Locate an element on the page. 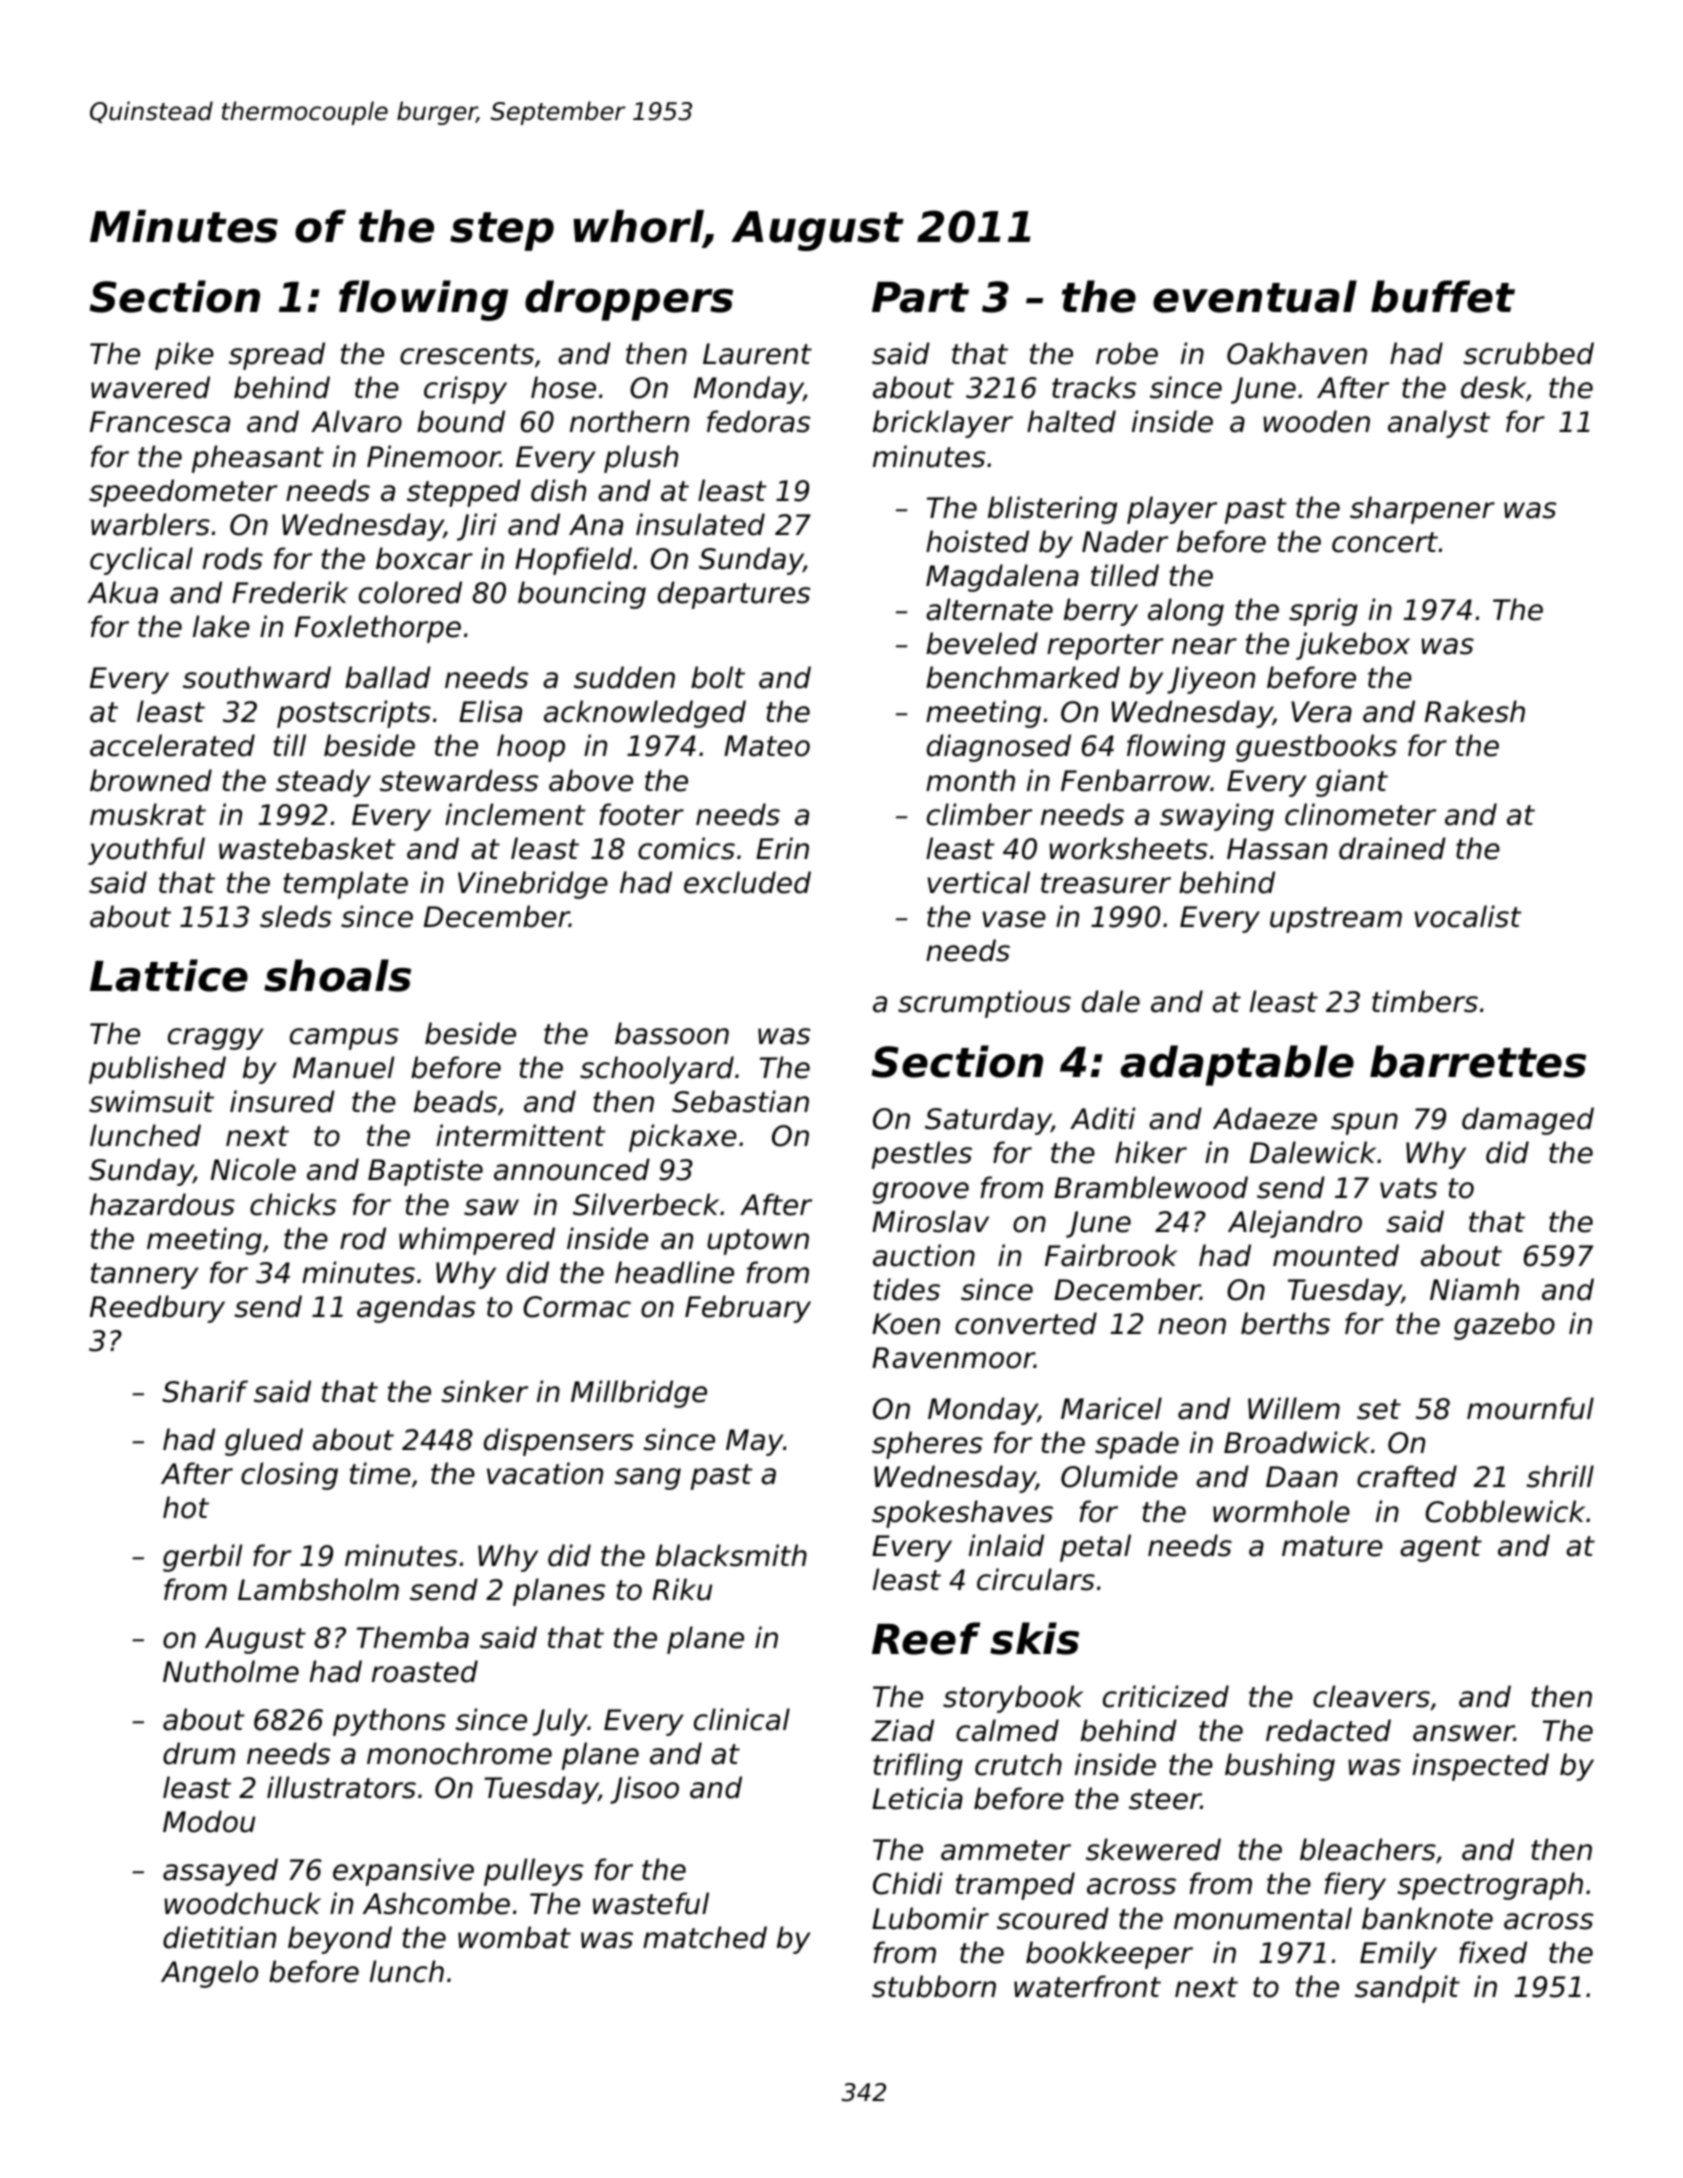 The image size is (1683, 2178). redacted is located at coordinates (1328, 1730).
